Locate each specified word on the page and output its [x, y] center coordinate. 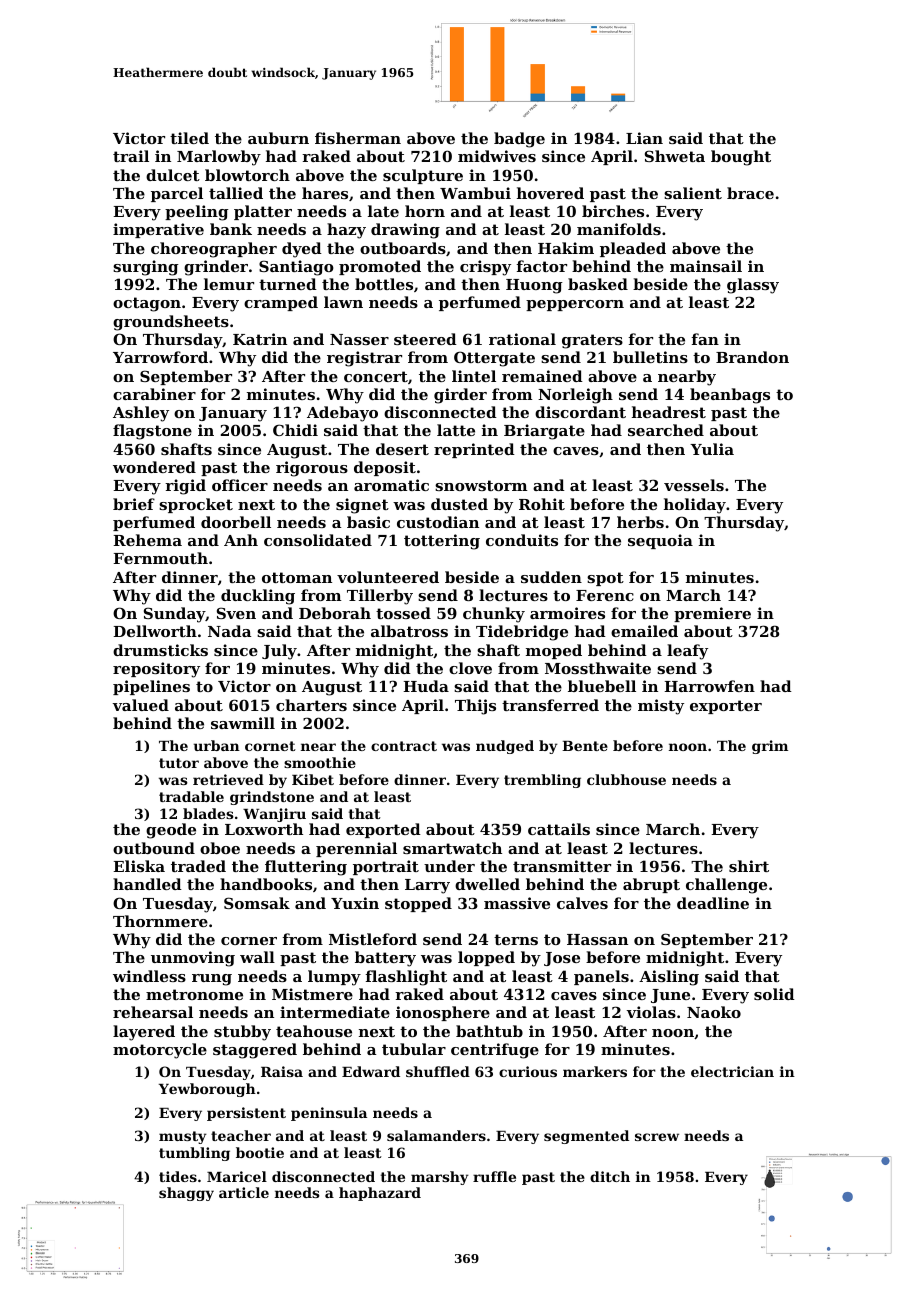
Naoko [714, 1012]
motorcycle [160, 1051]
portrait [386, 867]
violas [651, 1012]
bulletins [650, 357]
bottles [384, 284]
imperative [158, 230]
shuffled [438, 1071]
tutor [179, 763]
